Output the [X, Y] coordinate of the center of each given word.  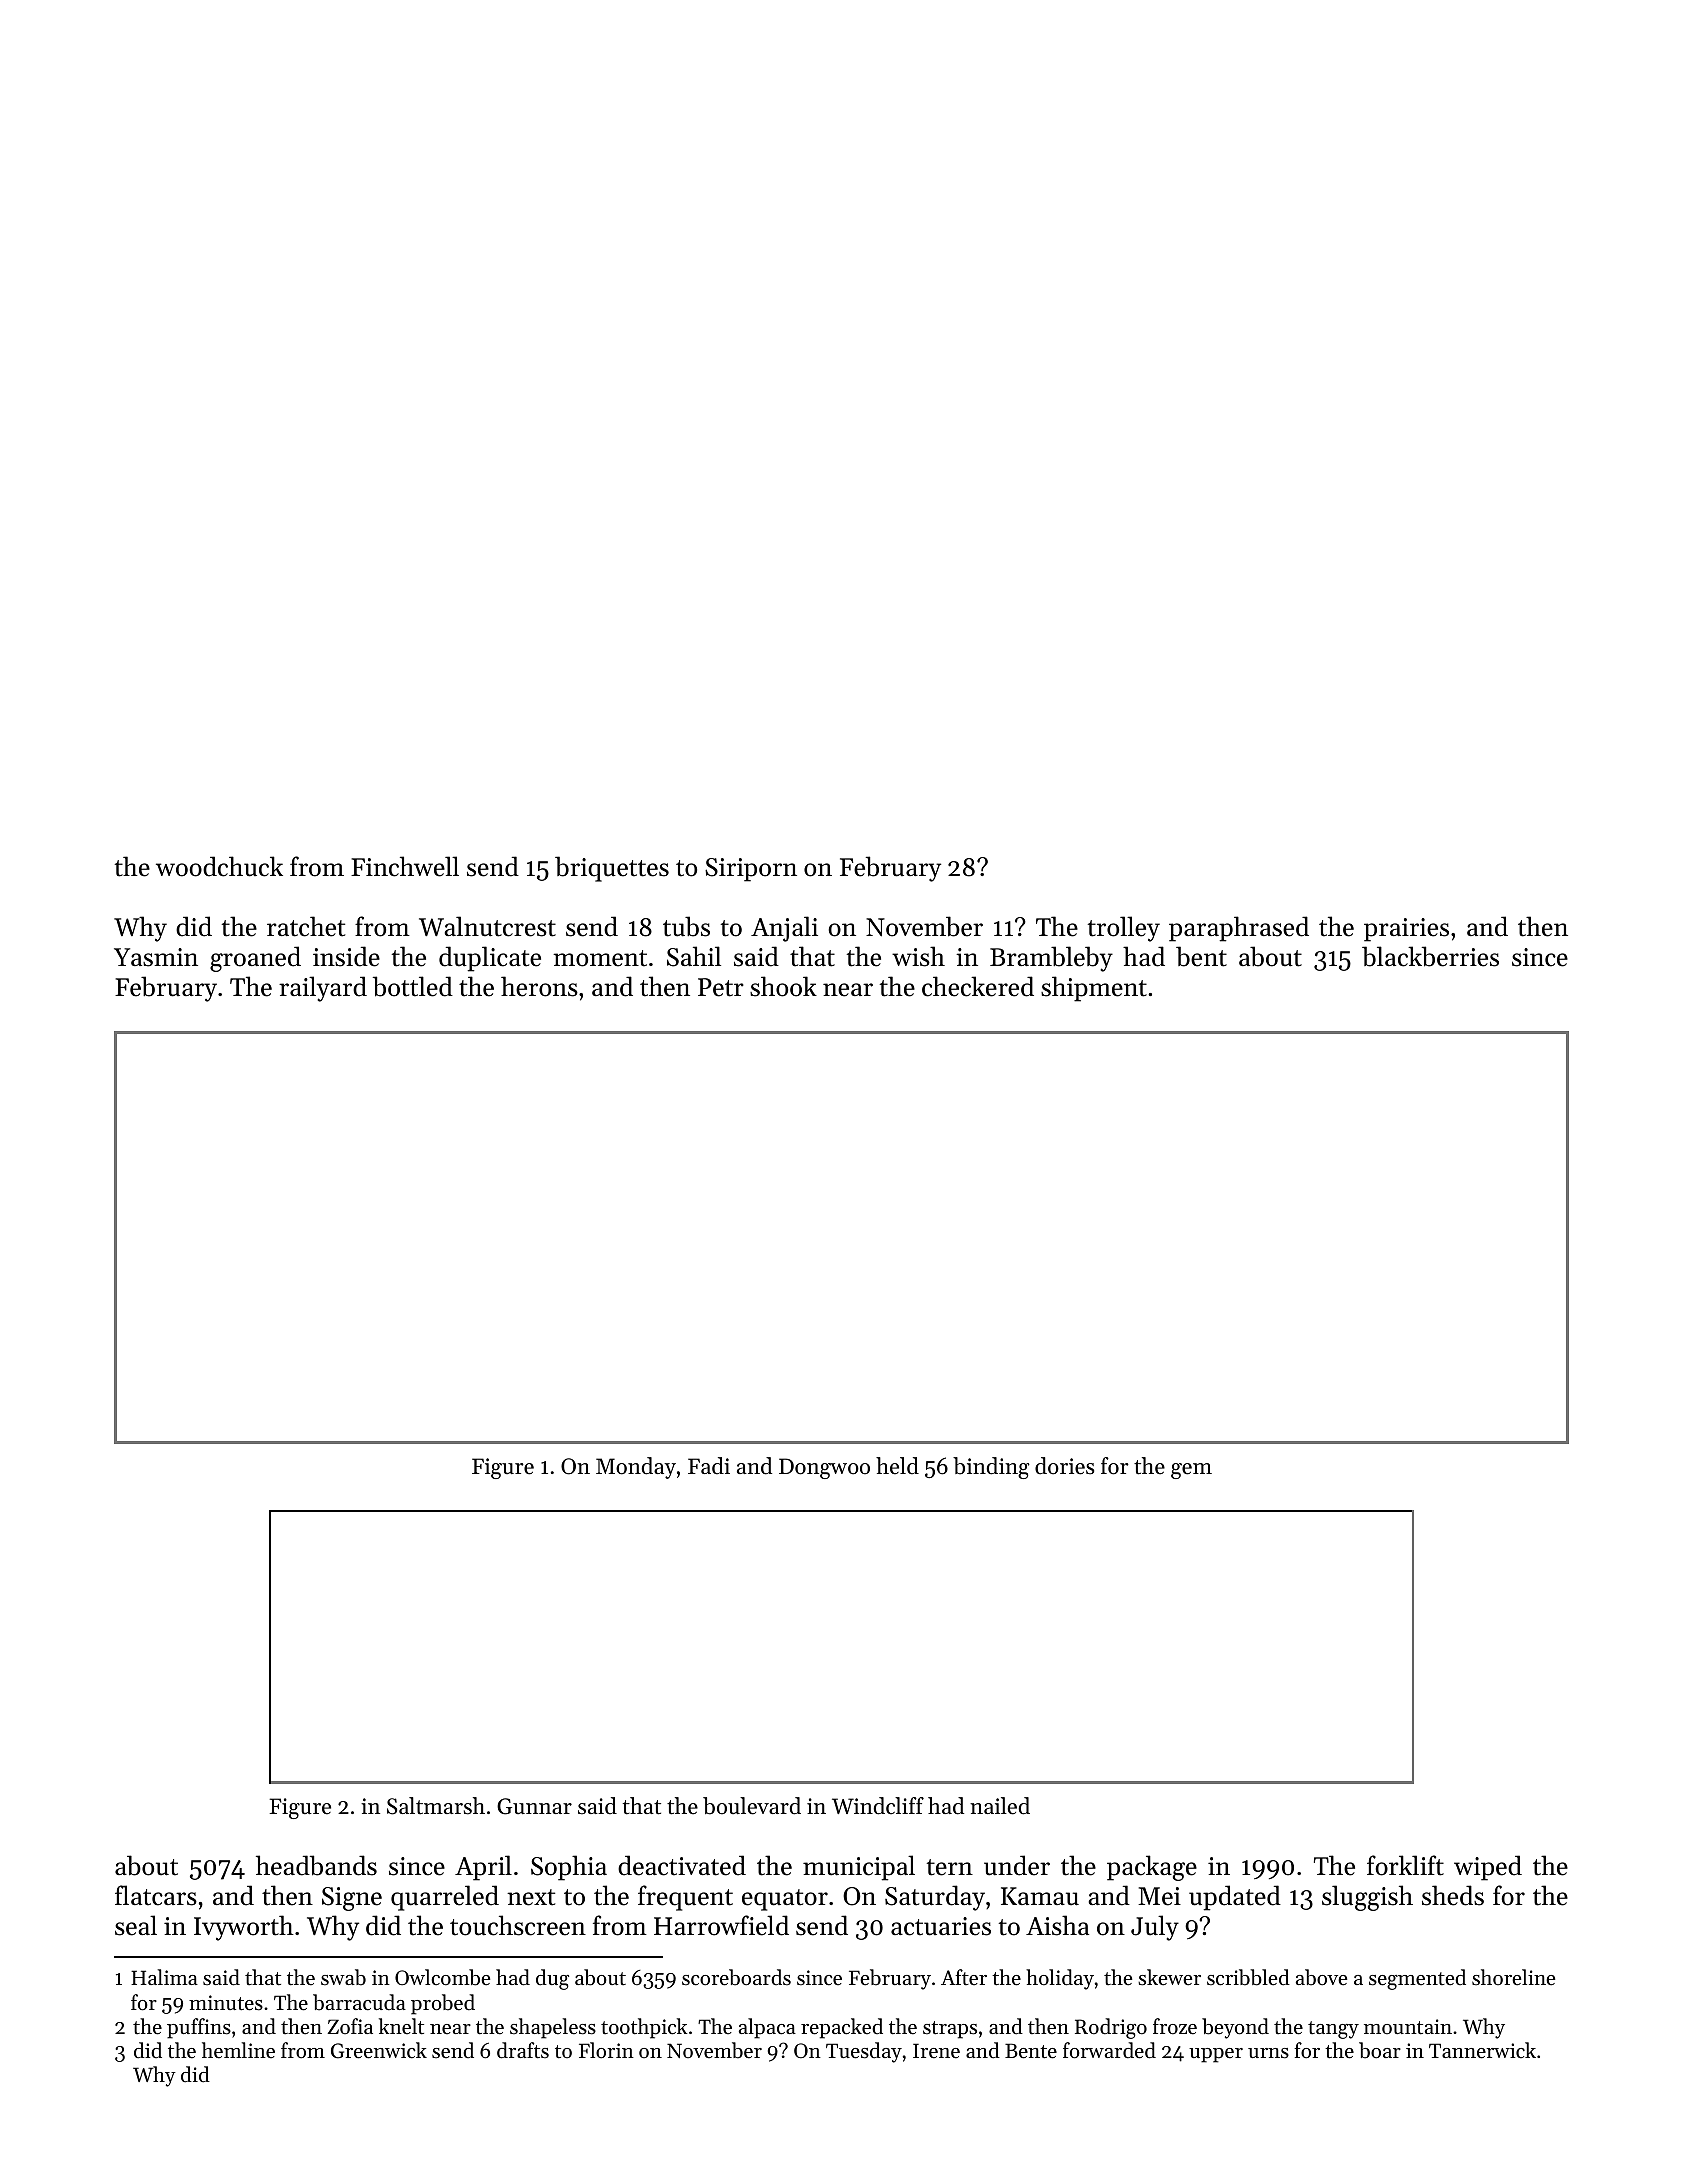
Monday [636, 1468]
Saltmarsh [436, 1806]
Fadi [709, 1466]
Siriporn [751, 870]
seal [136, 1925]
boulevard [752, 1806]
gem [1191, 1471]
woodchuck [219, 866]
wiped [1488, 1868]
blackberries [1430, 956]
